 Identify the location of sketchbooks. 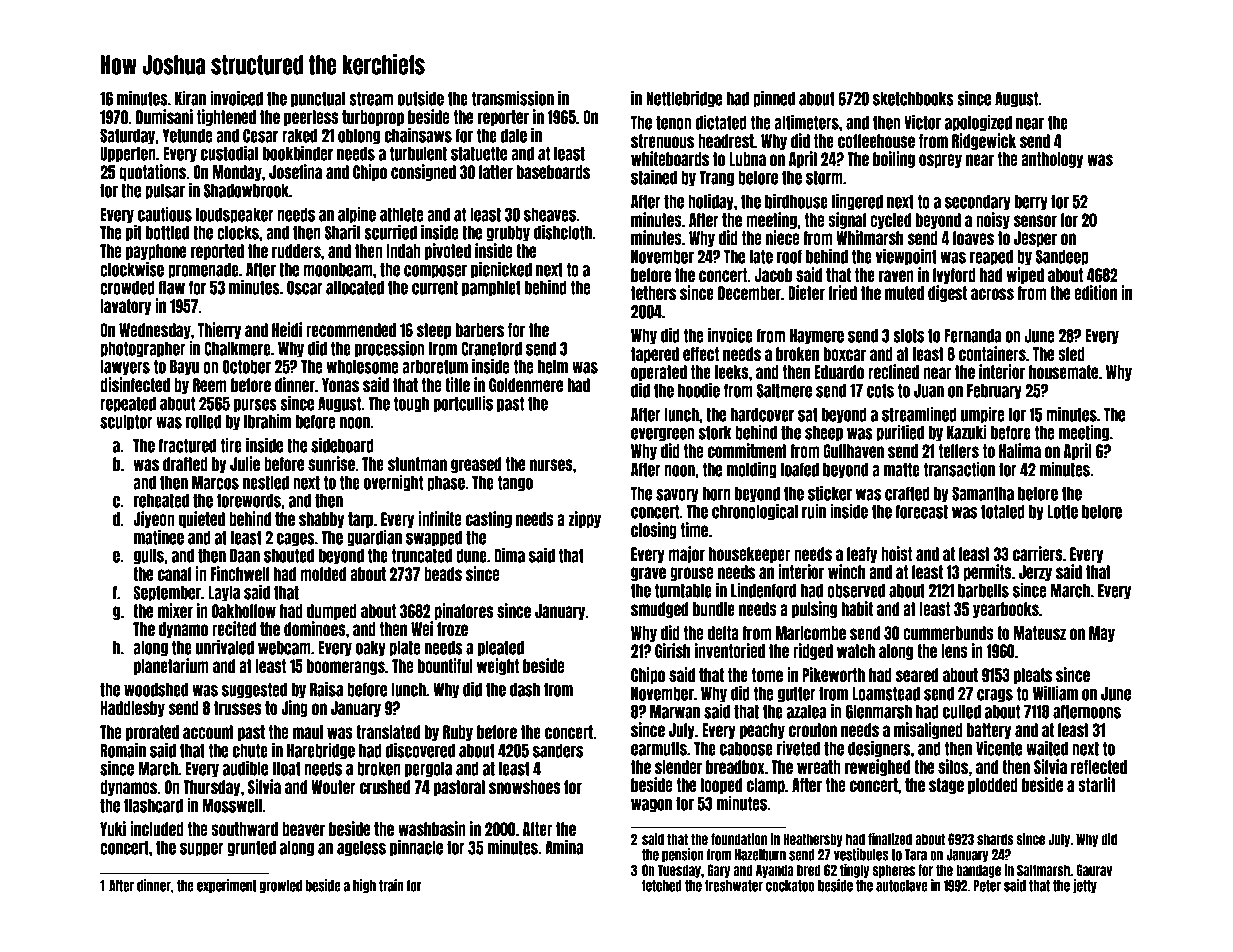
(913, 99).
